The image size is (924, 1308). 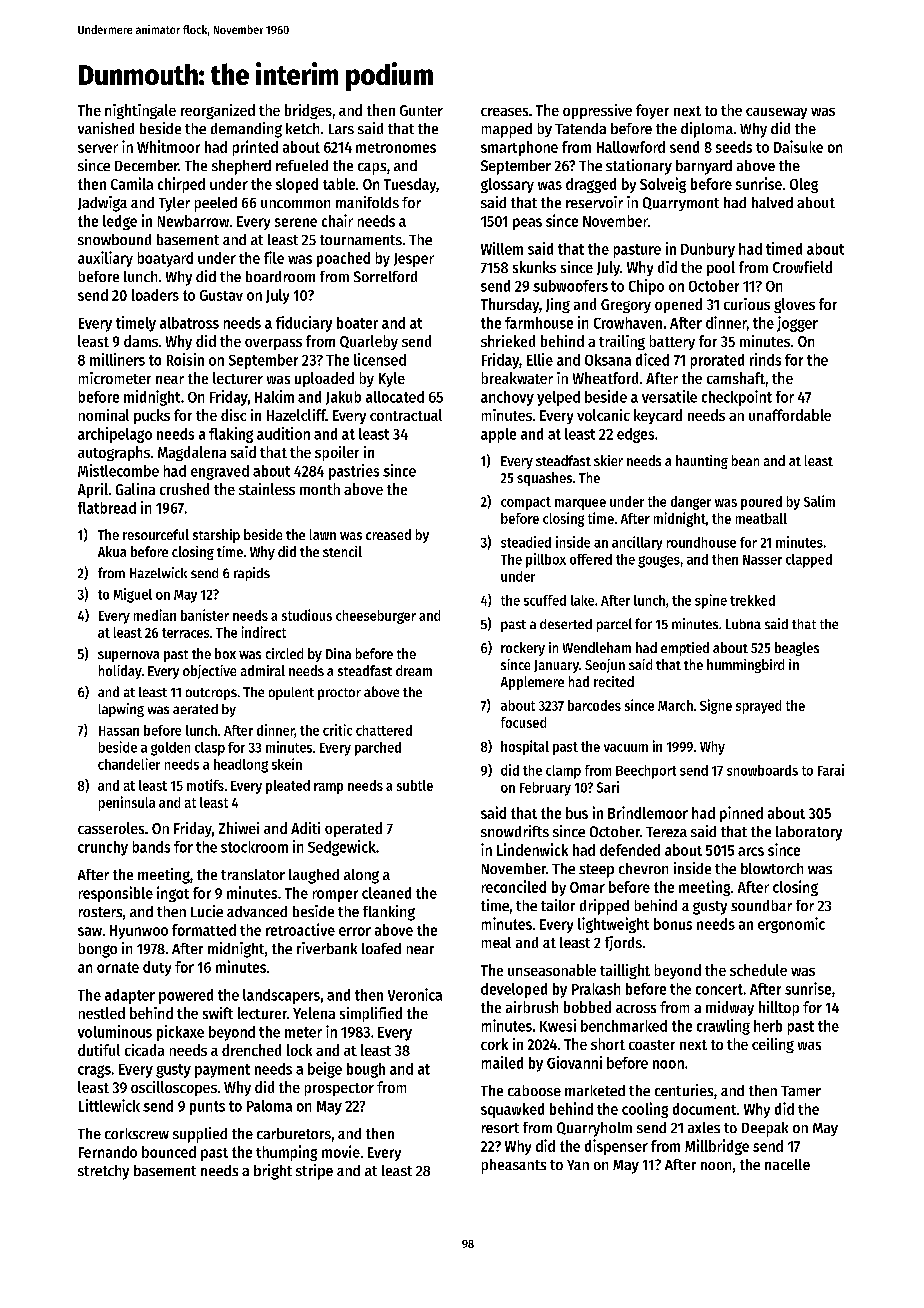 What do you see at coordinates (392, 379) in the screenshot?
I see `Kyle` at bounding box center [392, 379].
